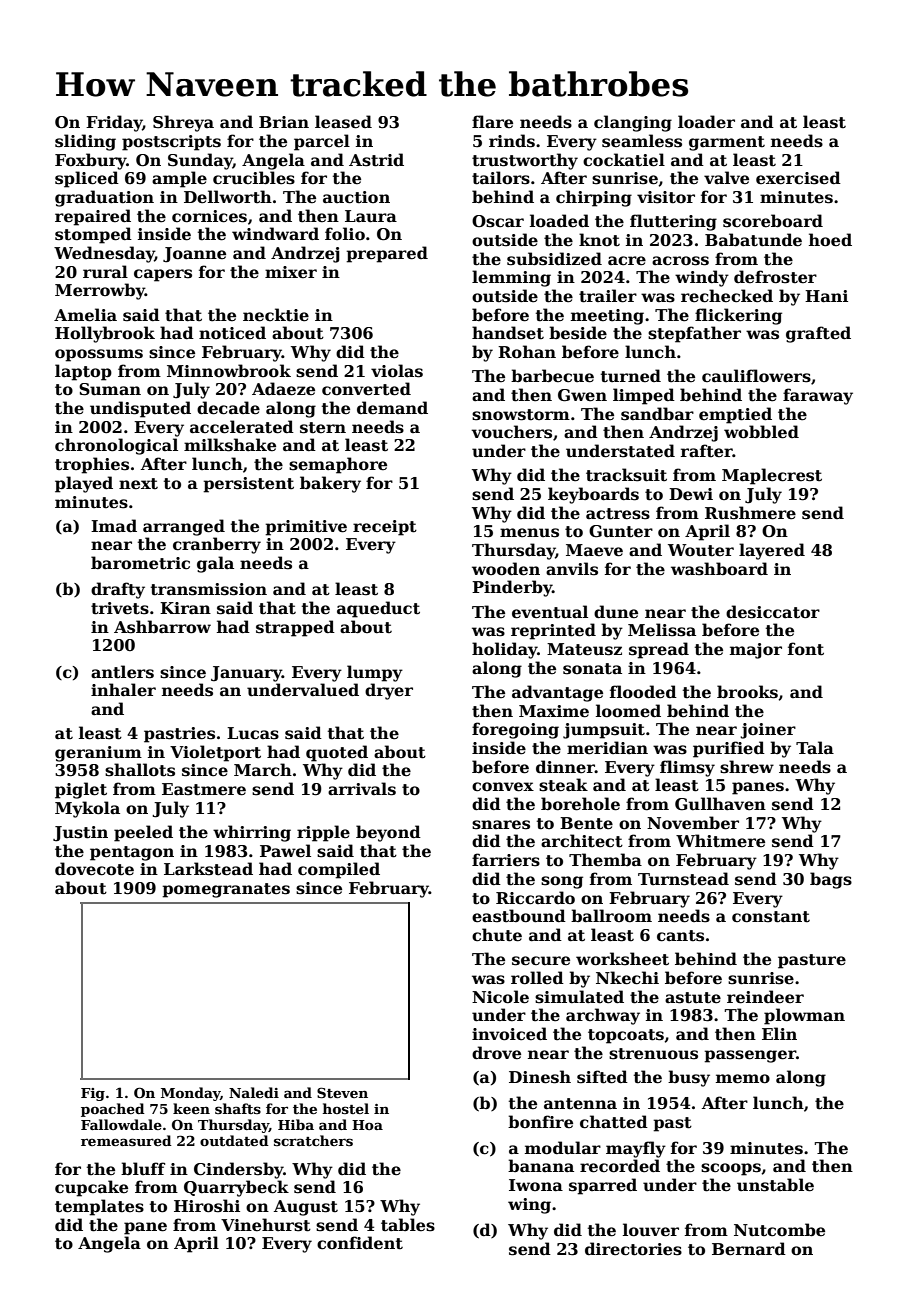 The height and width of the screenshot is (1316, 908). I want to click on January, so click(246, 674).
